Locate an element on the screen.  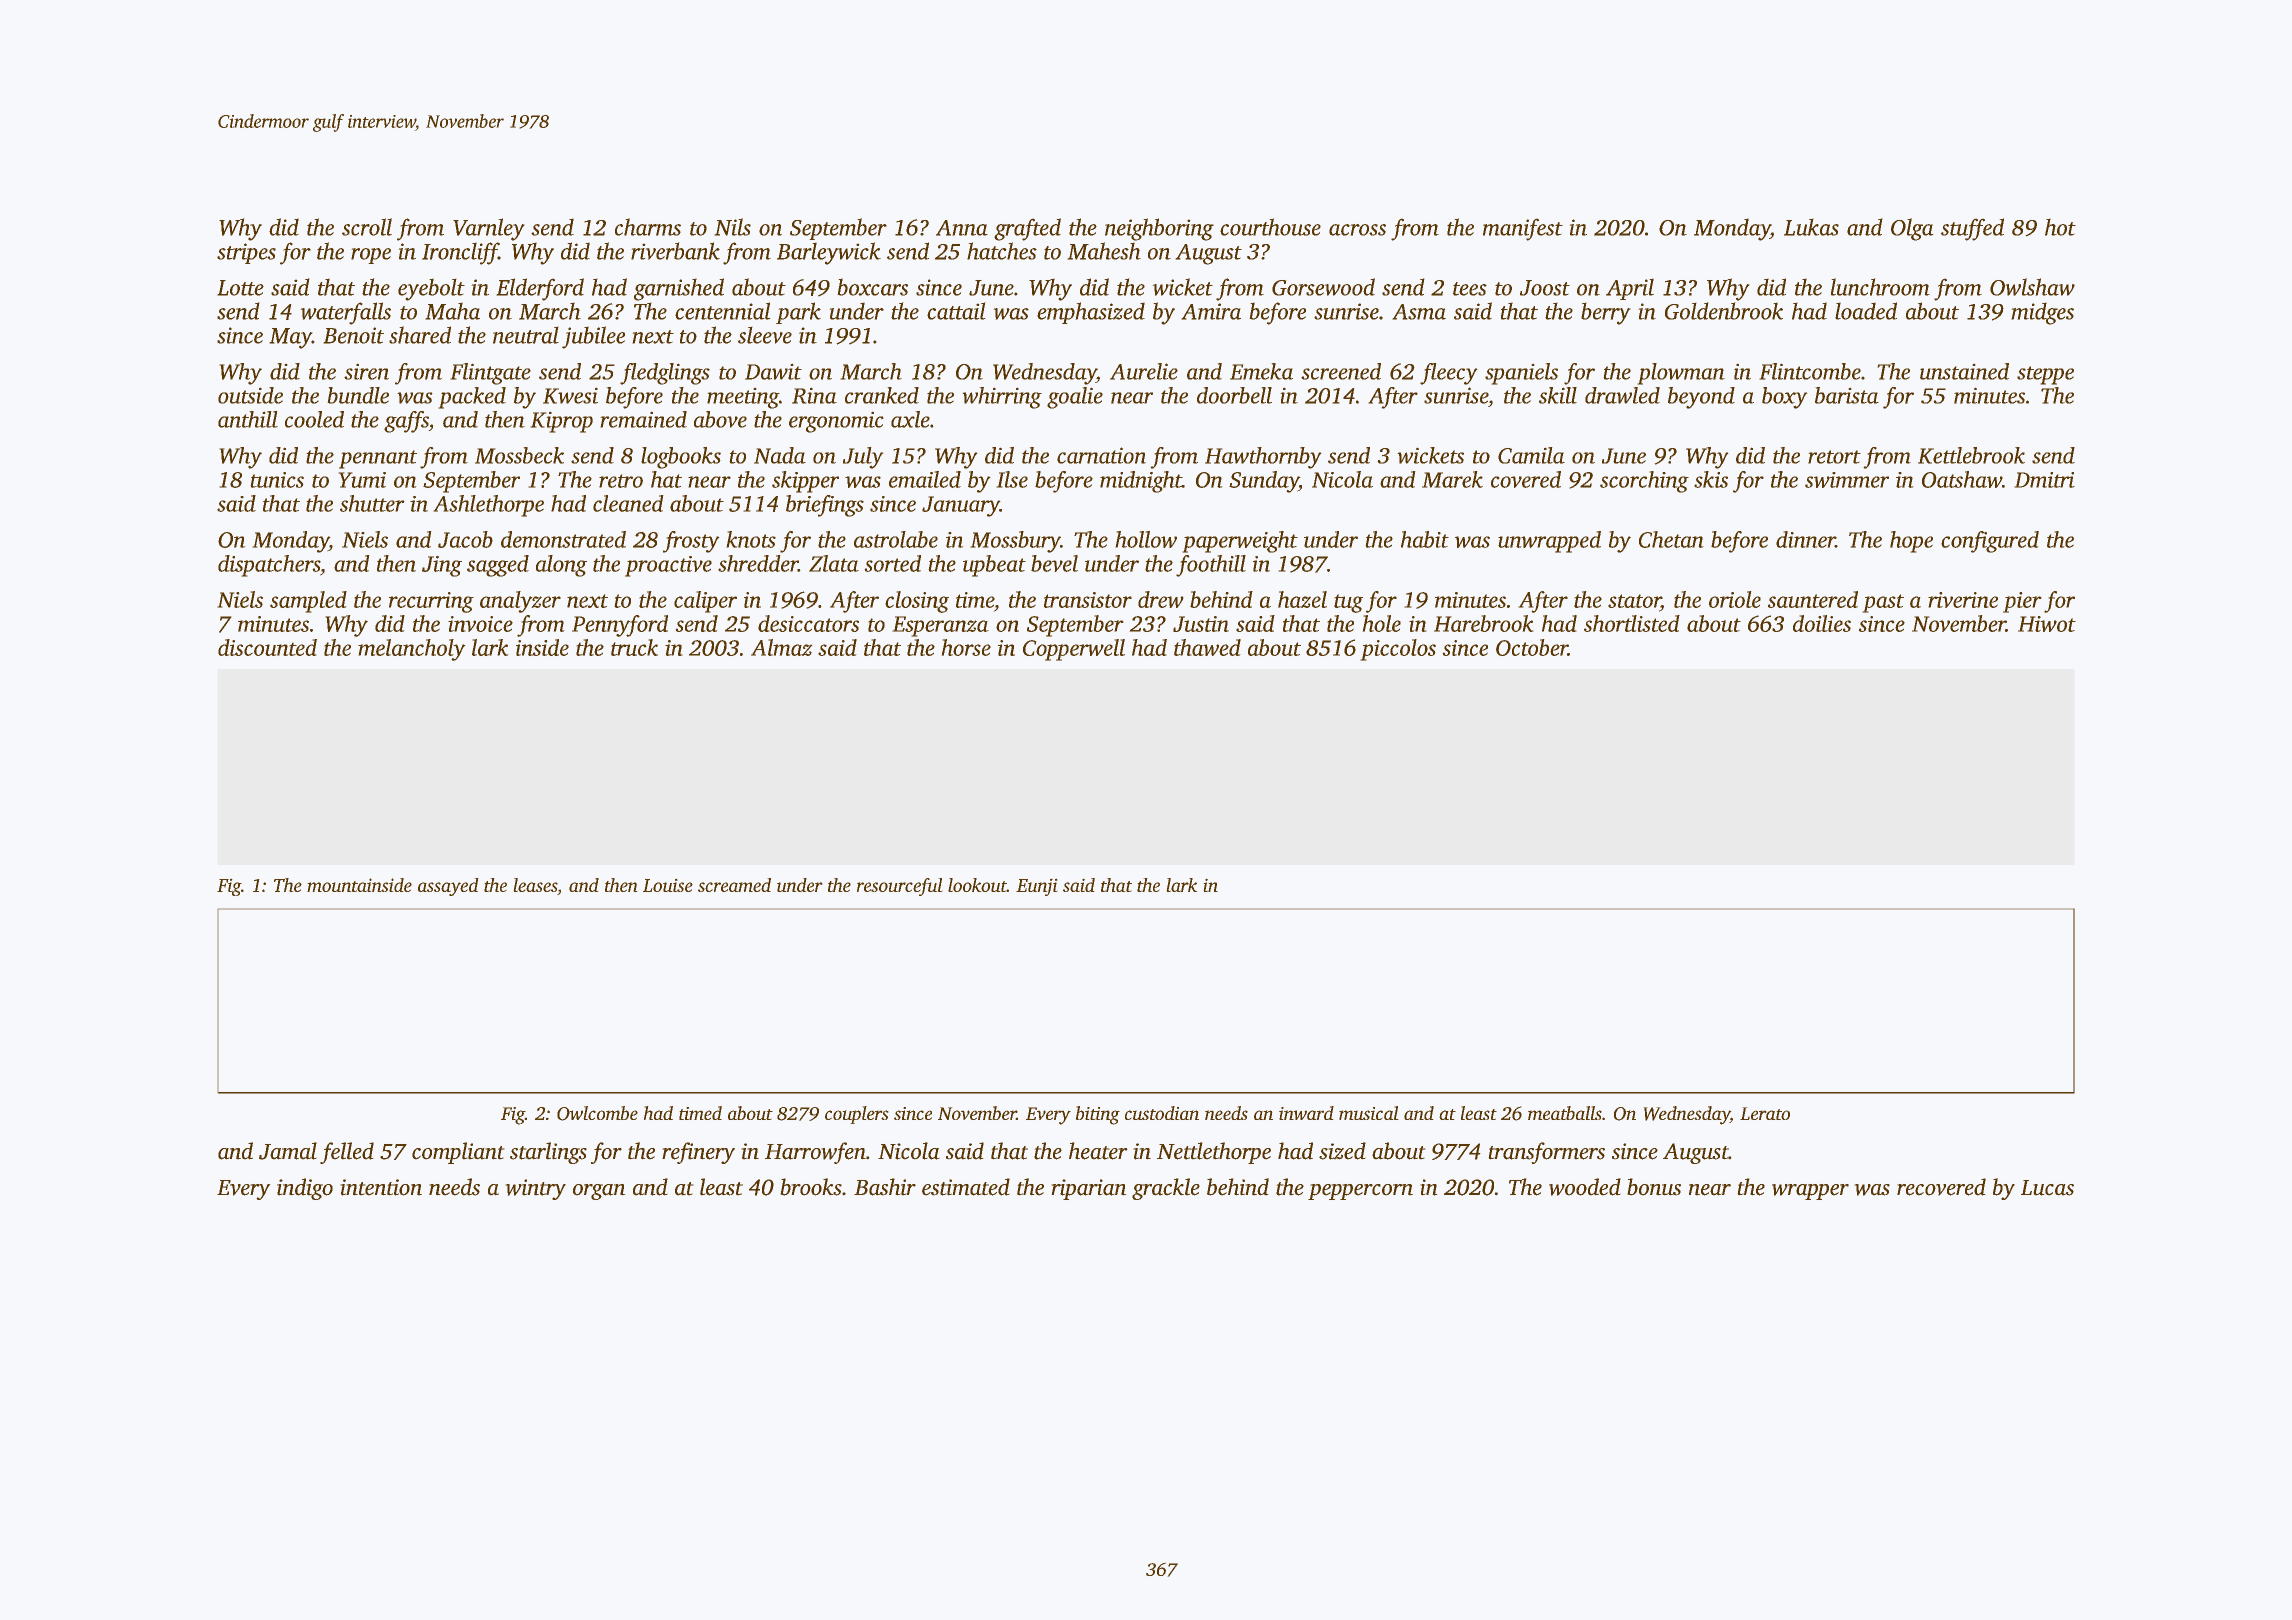
Barleywick is located at coordinates (829, 253).
